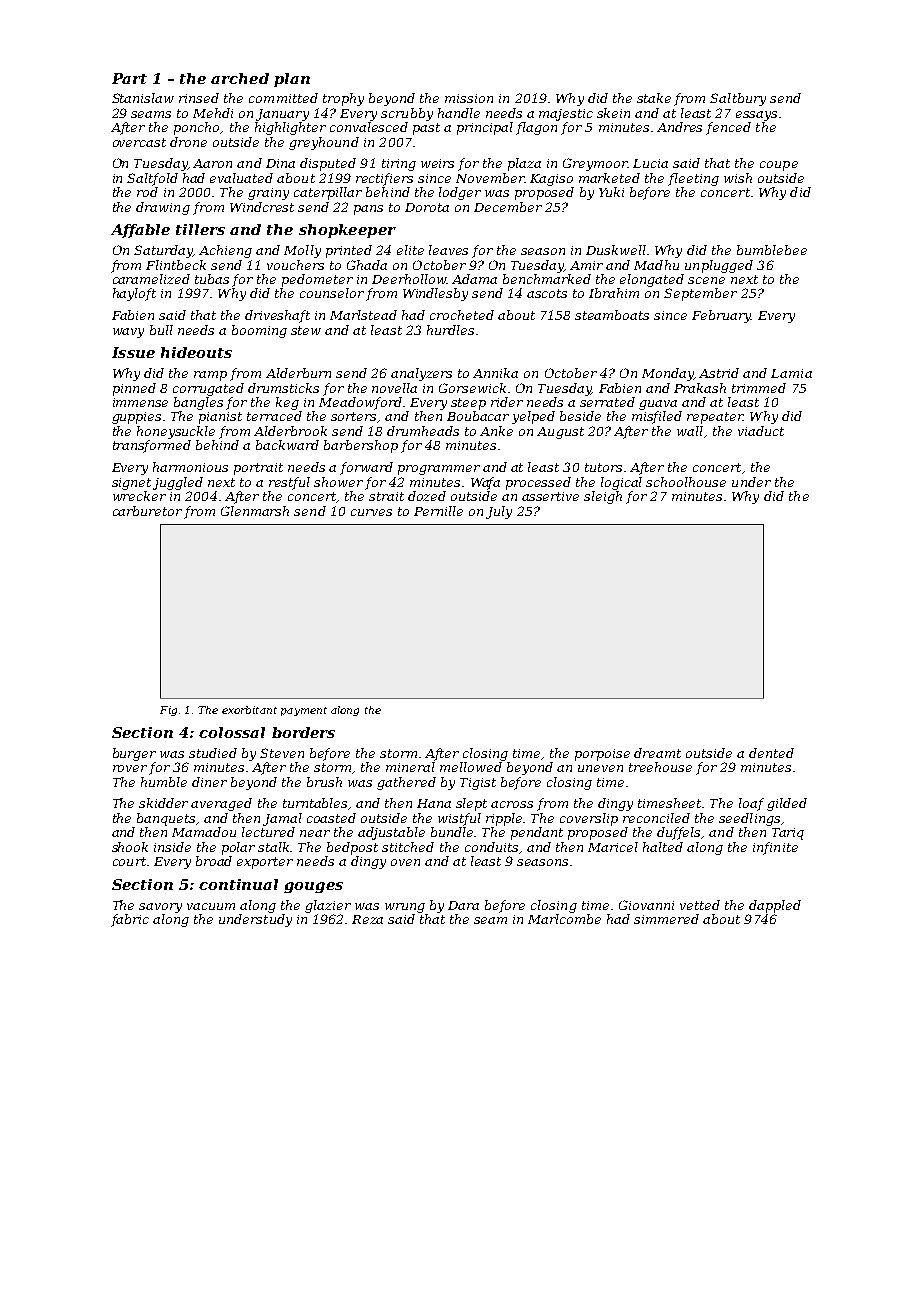 Image resolution: width=924 pixels, height=1308 pixels. What do you see at coordinates (160, 908) in the image?
I see `savory` at bounding box center [160, 908].
